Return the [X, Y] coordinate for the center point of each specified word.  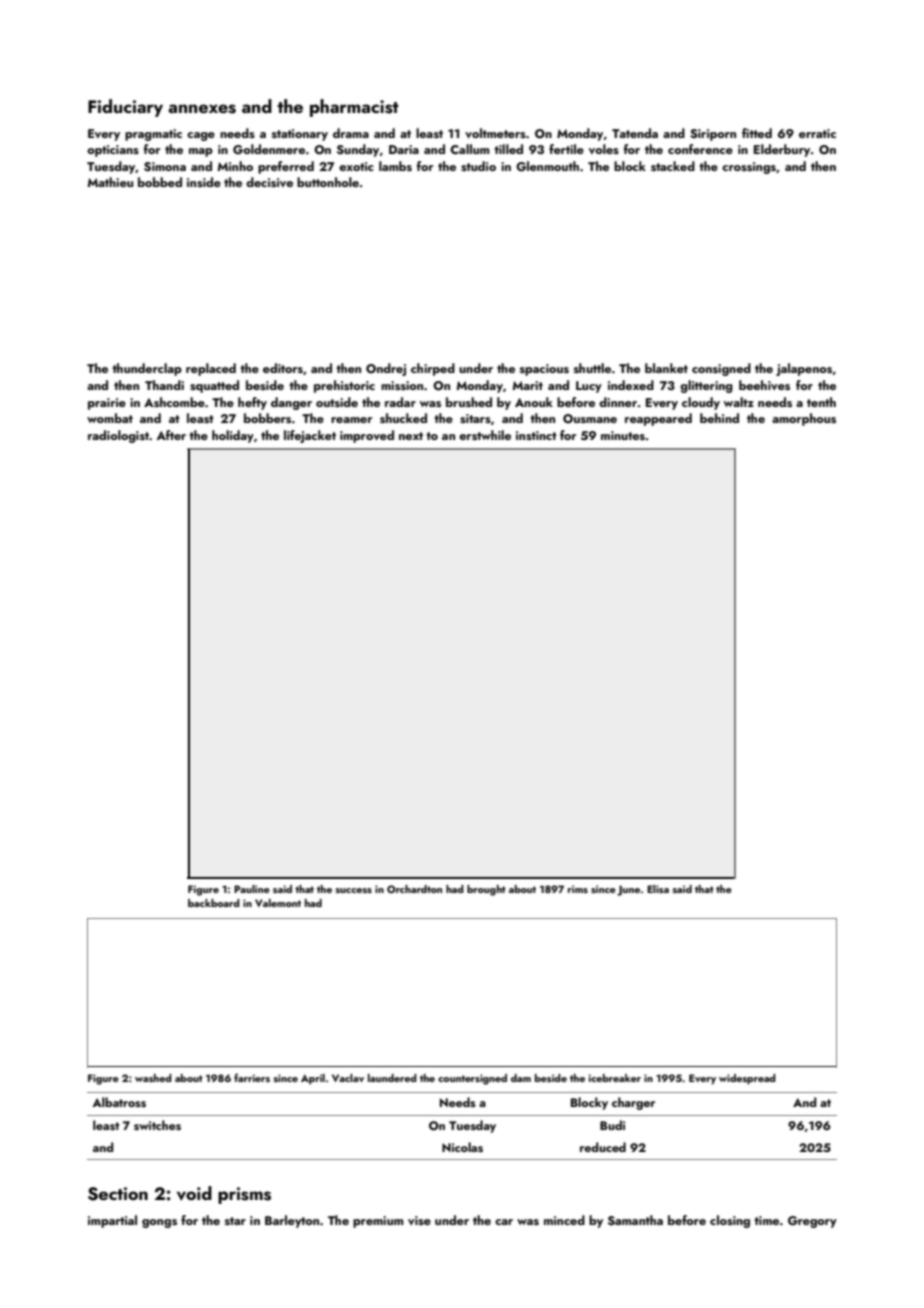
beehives [764, 385]
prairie [107, 404]
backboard [214, 903]
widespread [747, 1079]
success [354, 890]
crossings [749, 168]
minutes [623, 435]
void [194, 1193]
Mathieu [110, 182]
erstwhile [485, 435]
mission [402, 385]
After [171, 435]
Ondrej [386, 369]
